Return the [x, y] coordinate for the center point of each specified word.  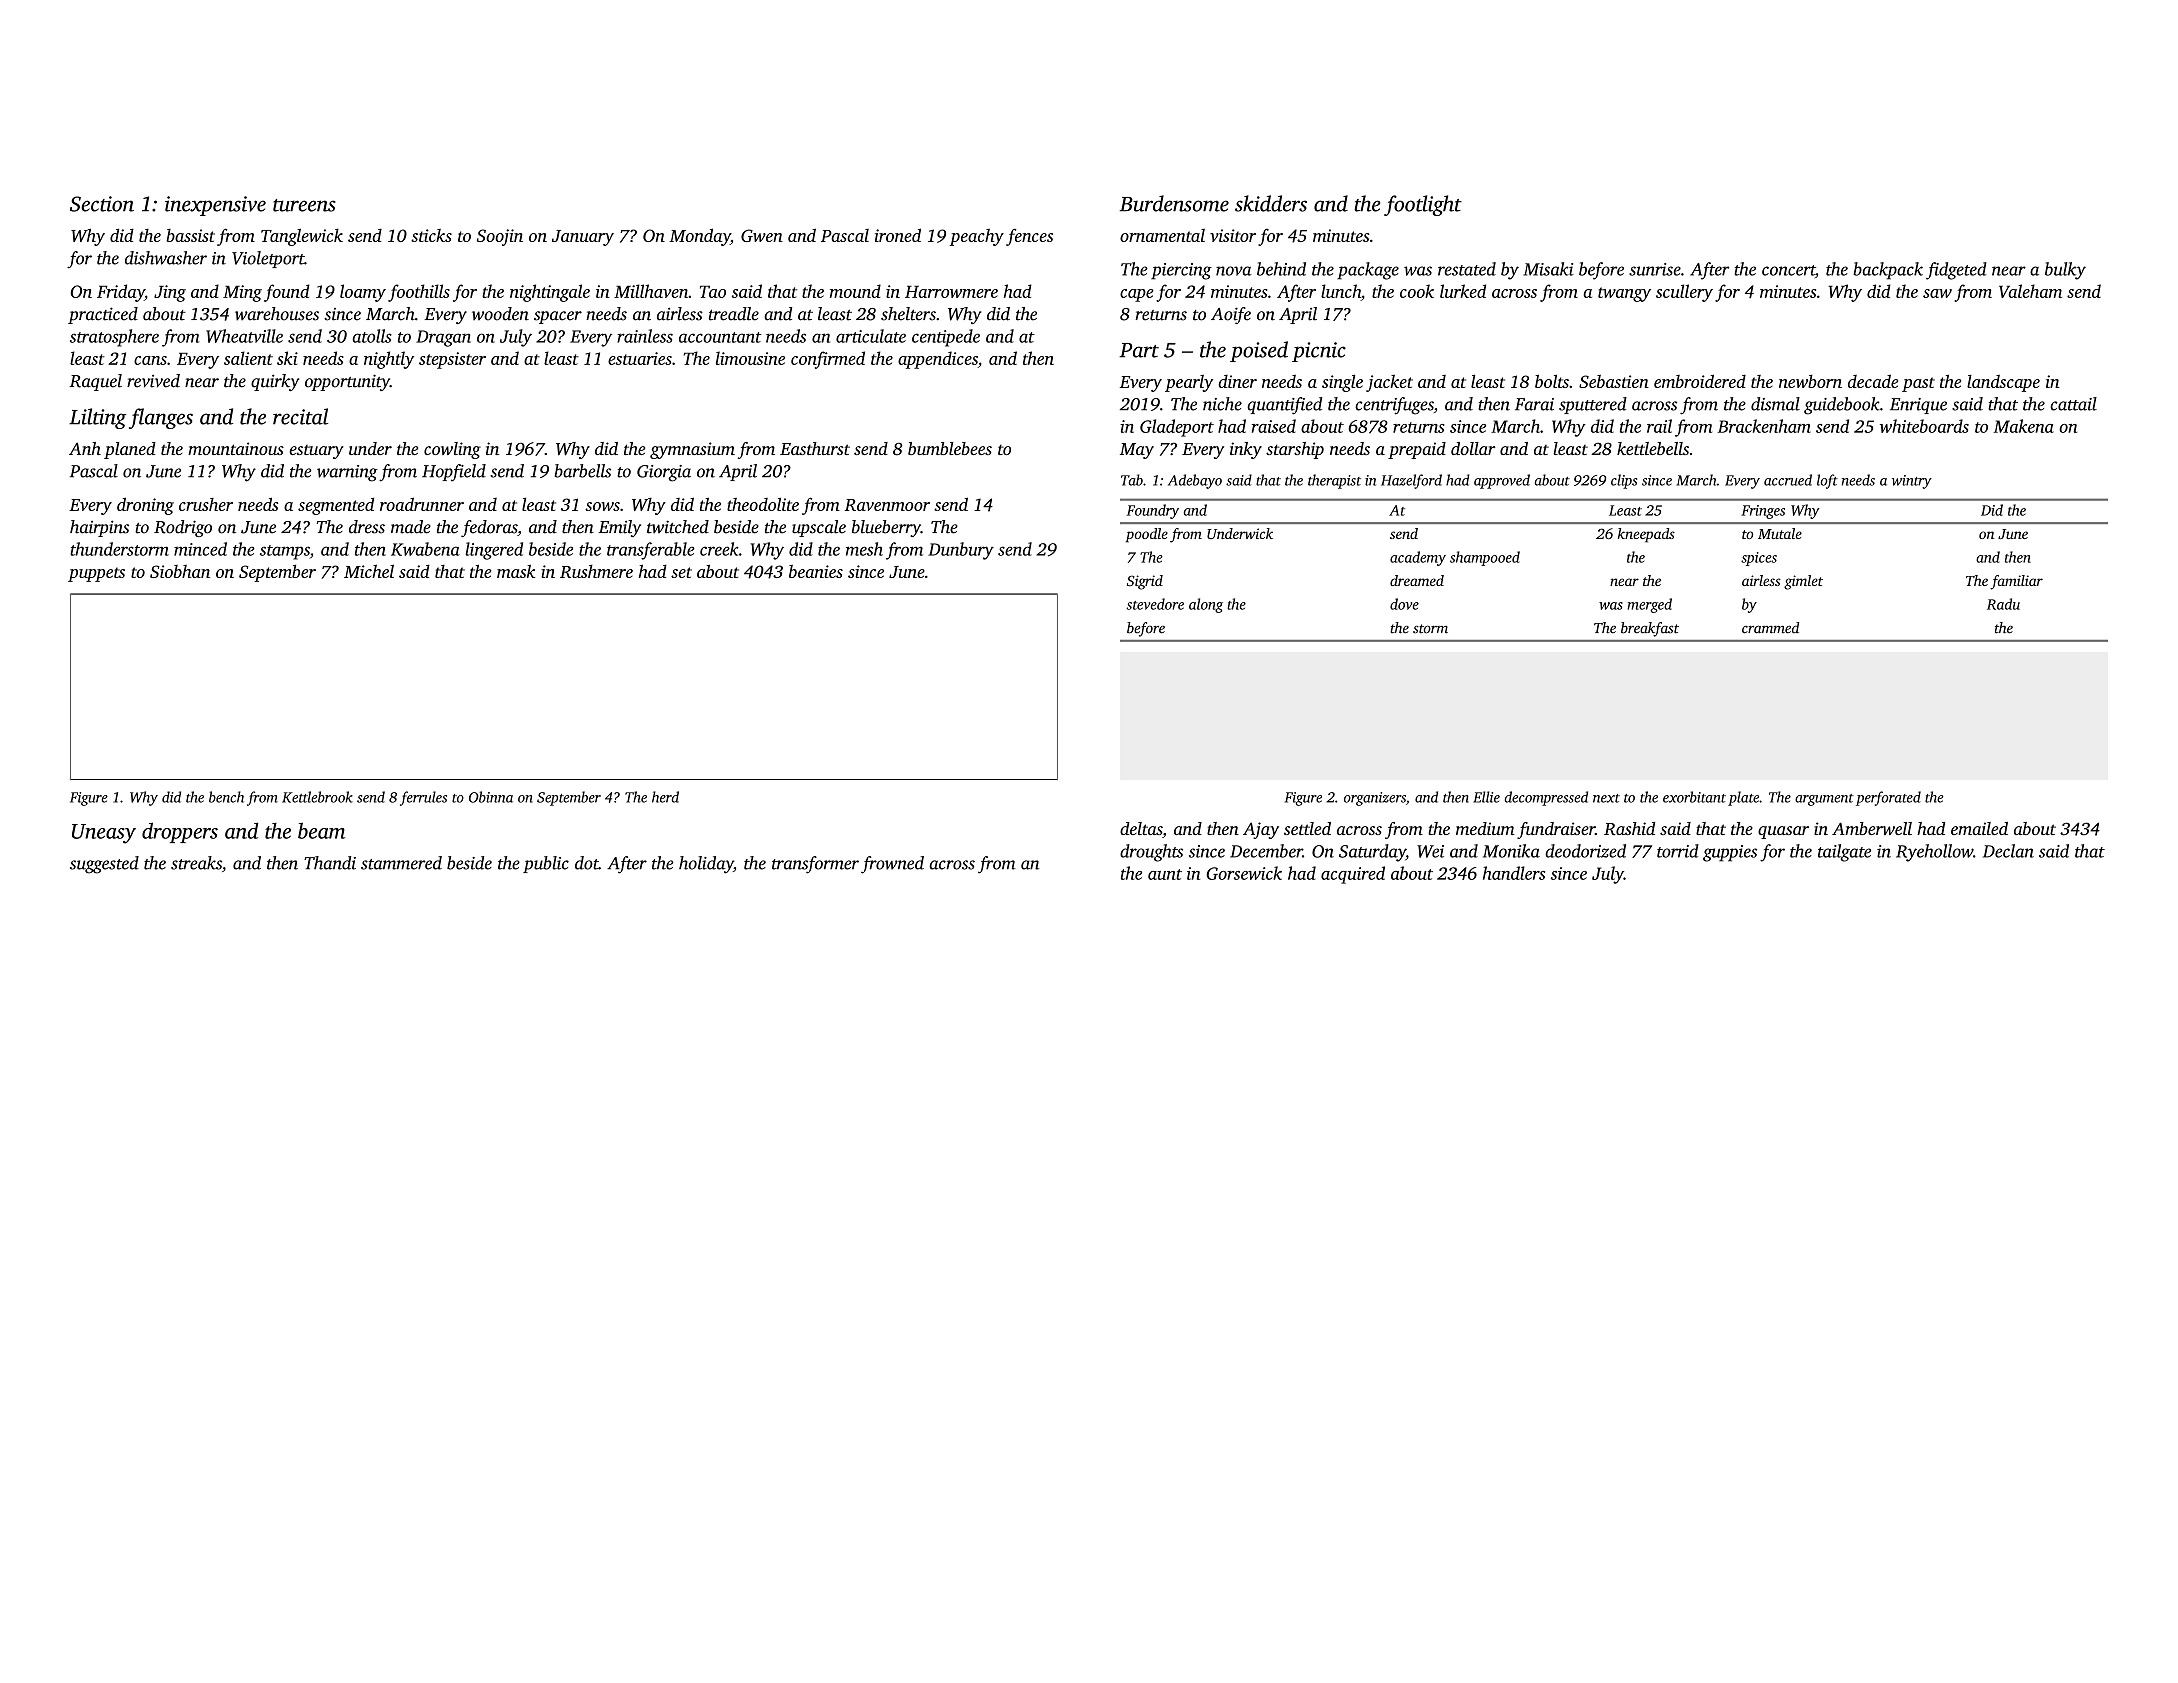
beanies [816, 571]
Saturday [1372, 853]
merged [1649, 605]
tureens [304, 205]
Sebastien [1614, 381]
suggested [104, 865]
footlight [1423, 205]
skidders [1271, 203]
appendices [938, 360]
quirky [275, 382]
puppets [96, 574]
